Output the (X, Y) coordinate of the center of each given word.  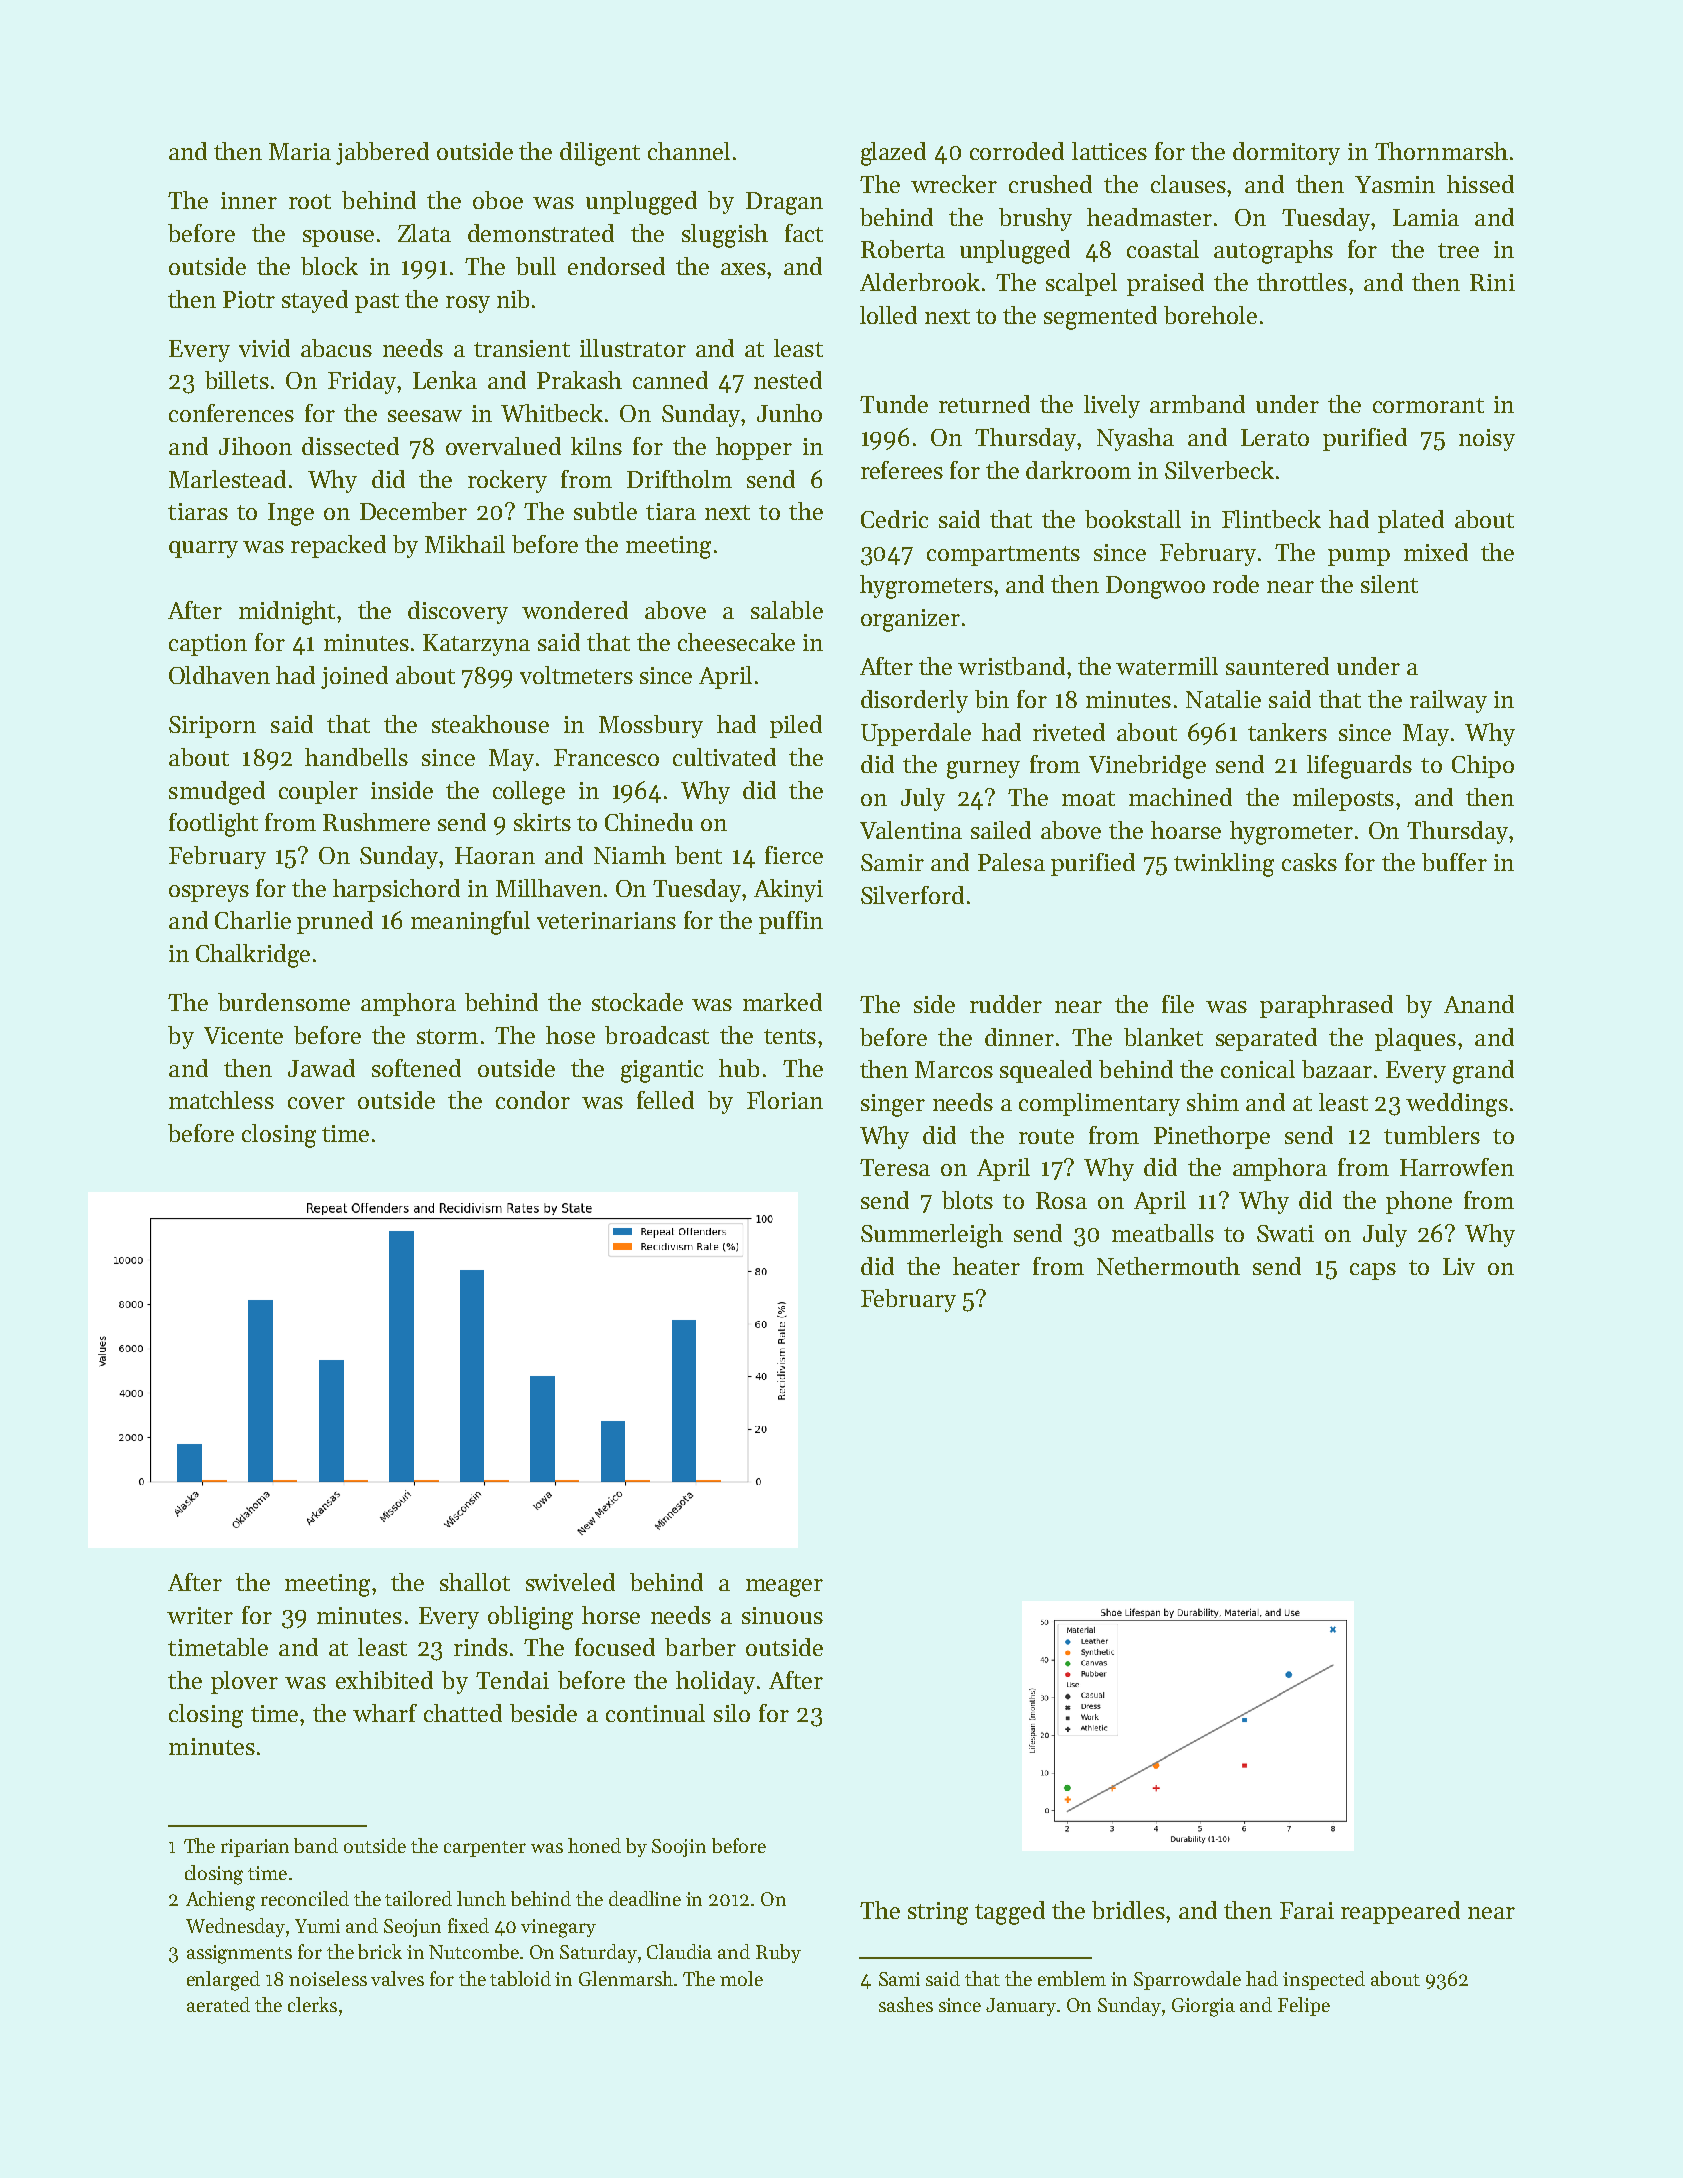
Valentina (911, 830)
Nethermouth (1168, 1266)
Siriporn (212, 727)
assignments (239, 1954)
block (329, 266)
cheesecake (736, 642)
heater (986, 1266)
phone (1419, 1202)
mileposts (1343, 799)
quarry (203, 549)
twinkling (1224, 865)
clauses (1188, 184)
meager (784, 1588)
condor (533, 1100)
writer (200, 1615)
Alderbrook (920, 282)
